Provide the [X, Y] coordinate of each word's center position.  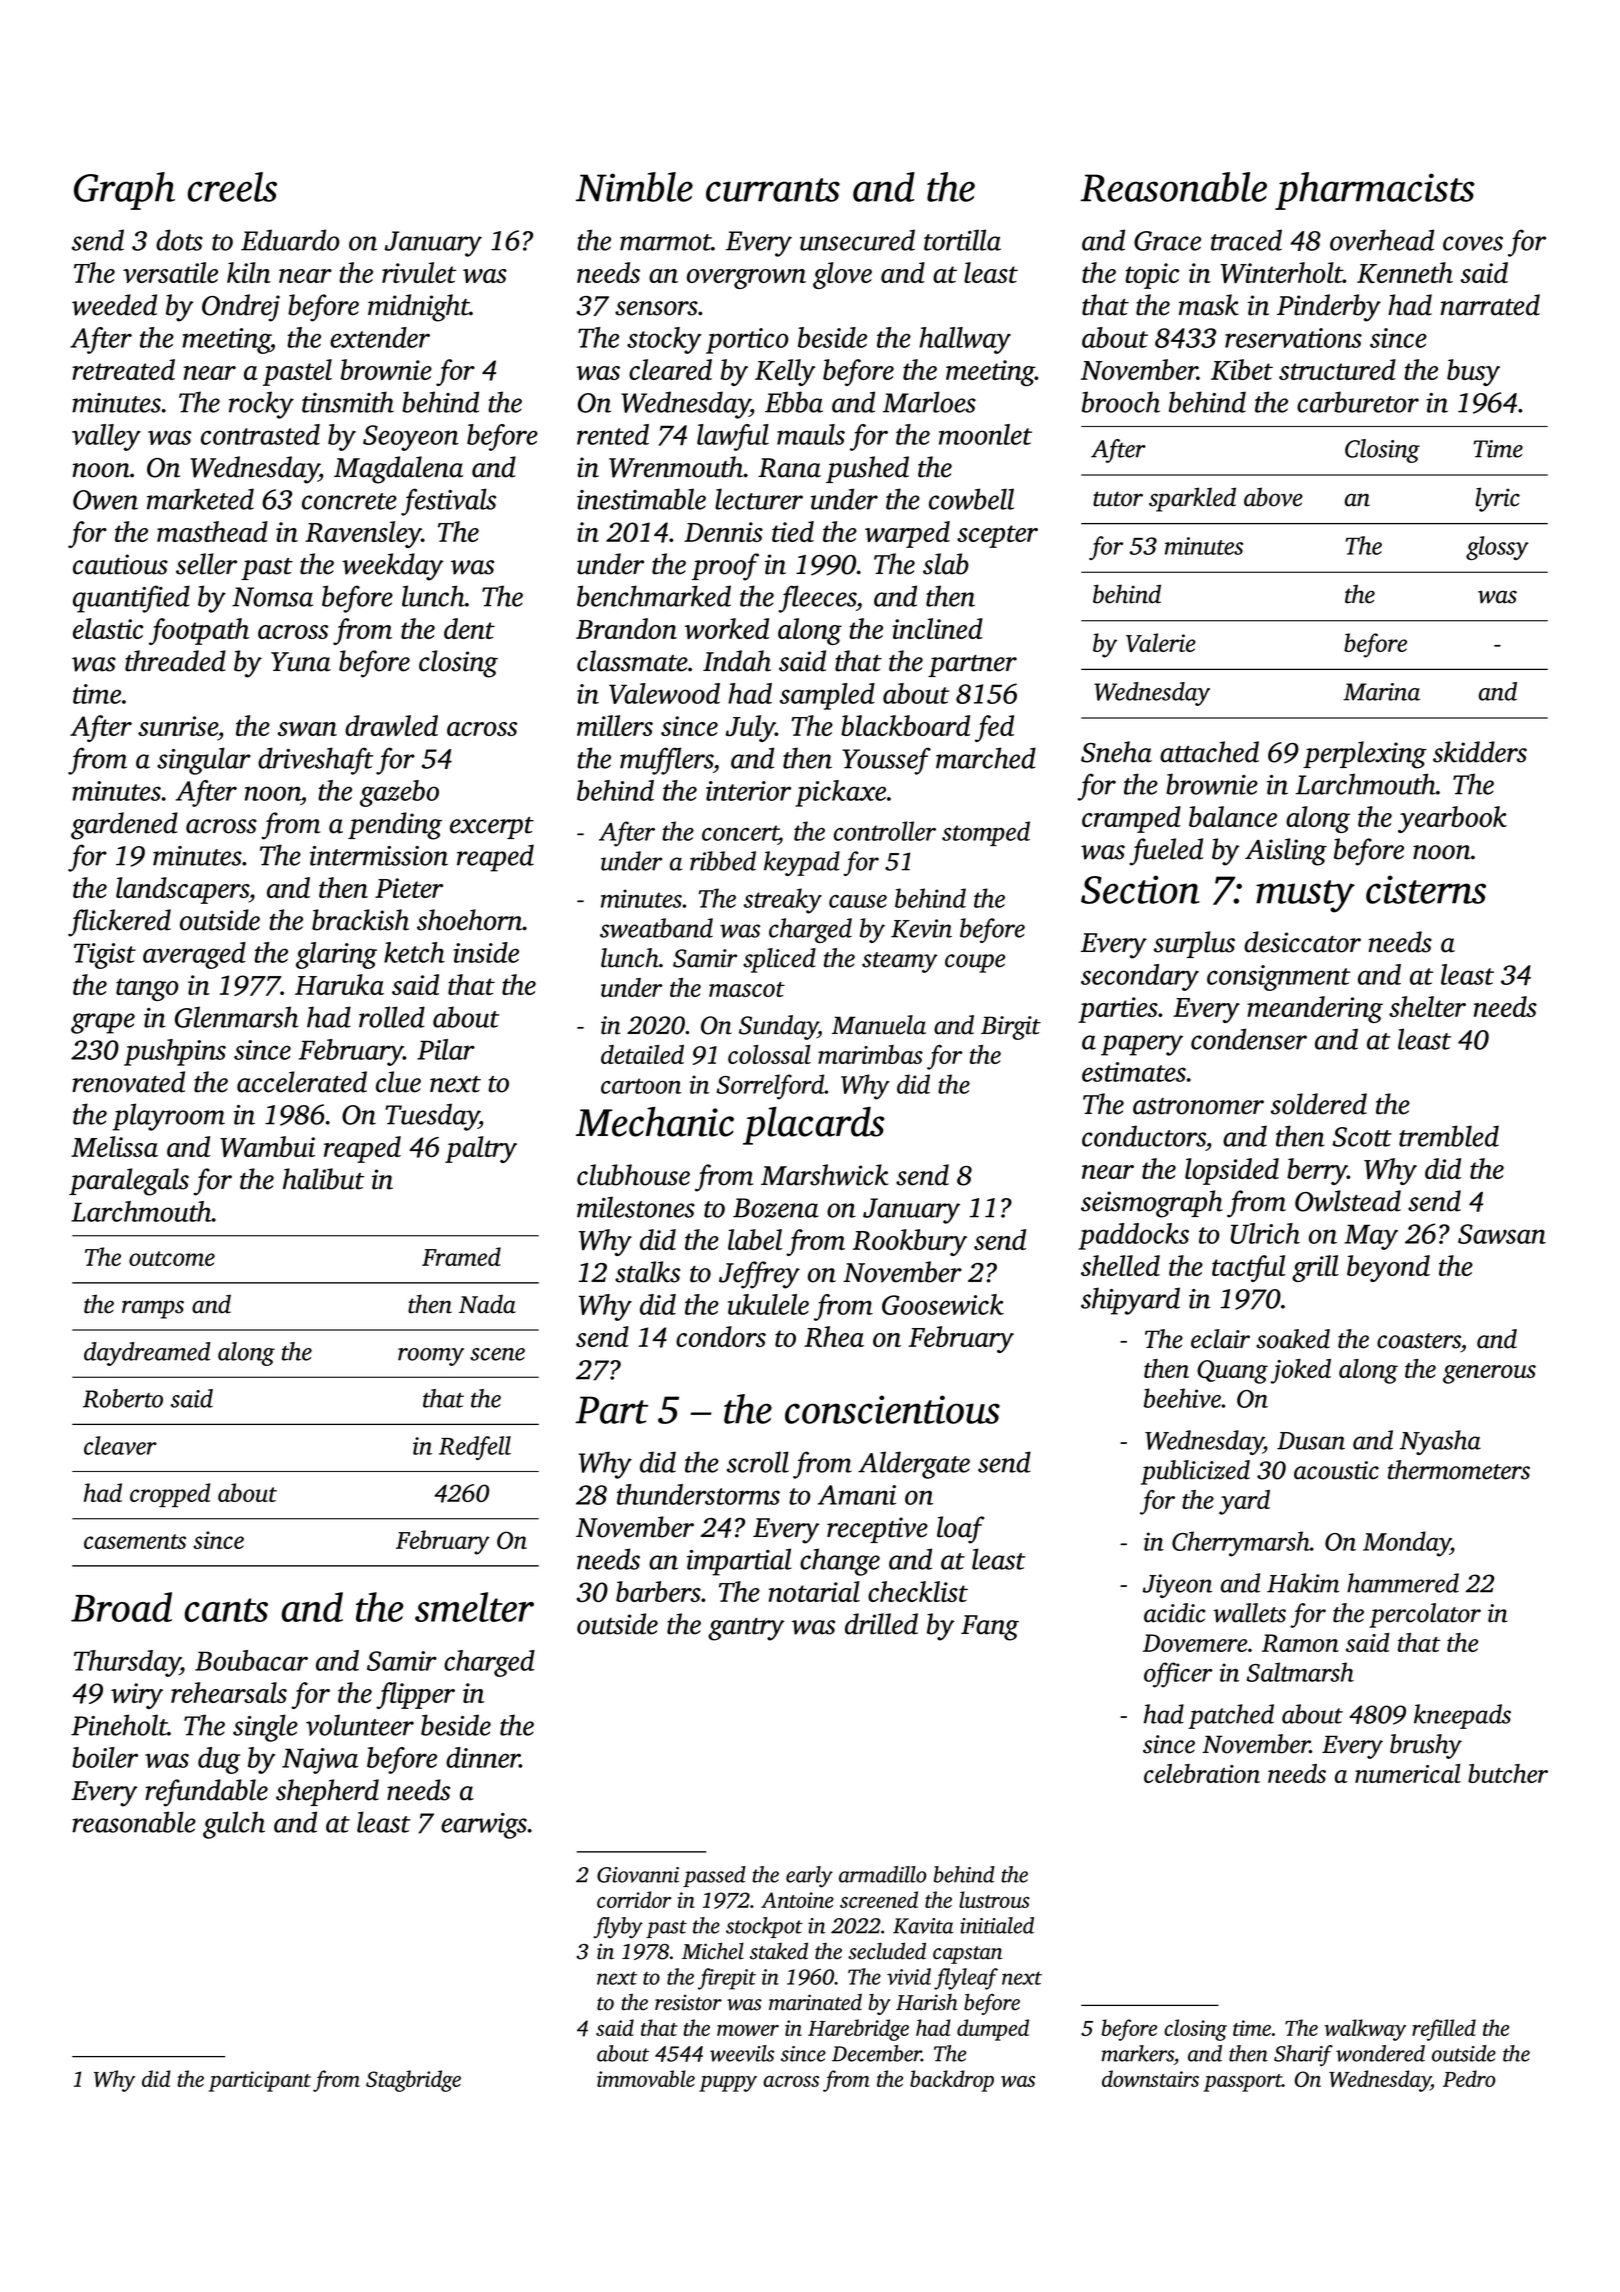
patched [1231, 1716]
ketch [414, 952]
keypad [802, 863]
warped [907, 534]
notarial [814, 1591]
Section [1140, 889]
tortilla [962, 240]
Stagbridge [413, 2081]
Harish [927, 2002]
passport [1243, 2083]
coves [1473, 243]
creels [232, 187]
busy [1473, 372]
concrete [349, 501]
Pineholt [119, 1725]
